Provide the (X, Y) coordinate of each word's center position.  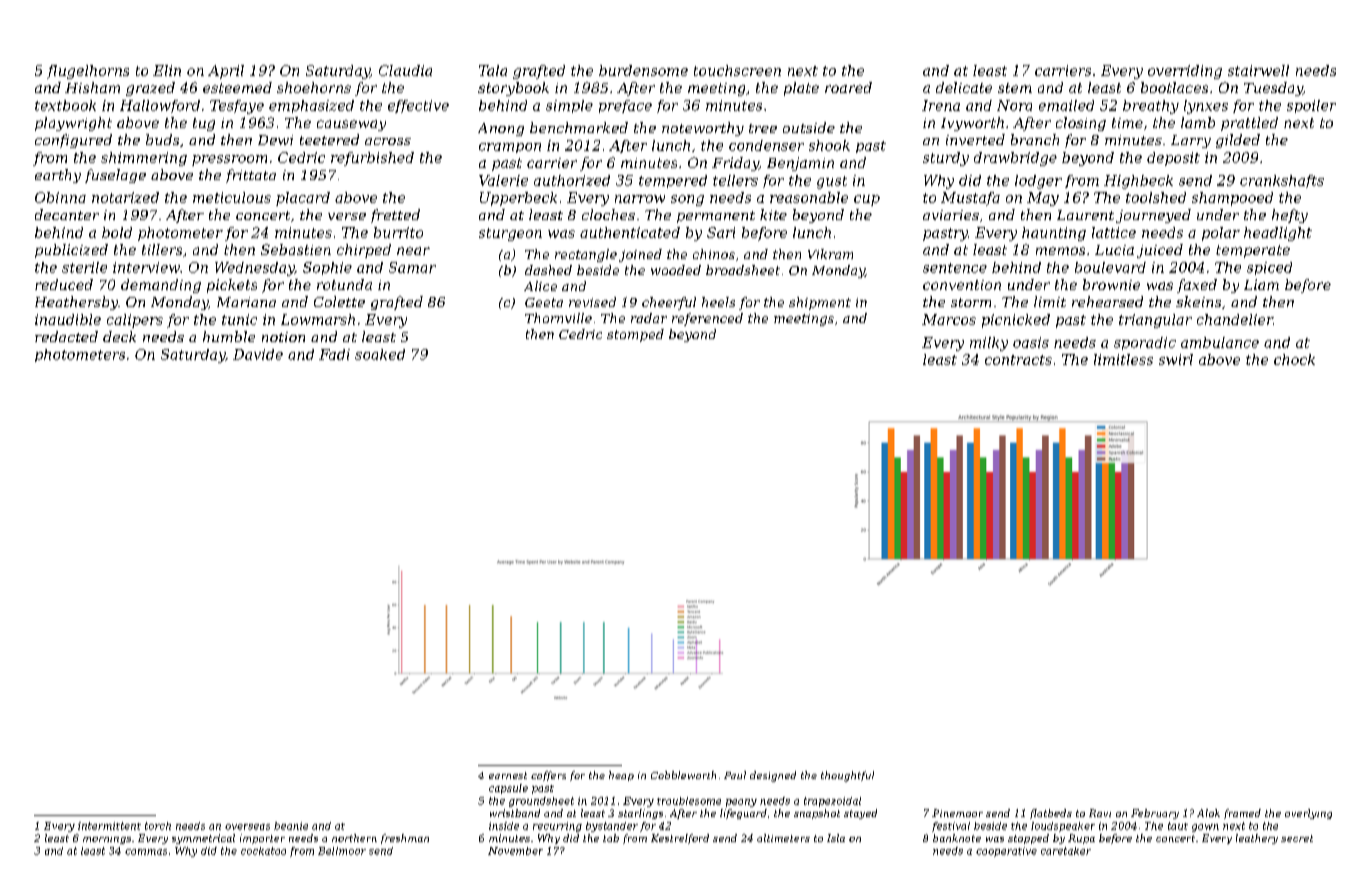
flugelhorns (88, 72)
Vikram (830, 254)
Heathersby (76, 303)
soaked (380, 354)
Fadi (334, 354)
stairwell (1258, 70)
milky (989, 344)
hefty (1290, 216)
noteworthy (703, 129)
